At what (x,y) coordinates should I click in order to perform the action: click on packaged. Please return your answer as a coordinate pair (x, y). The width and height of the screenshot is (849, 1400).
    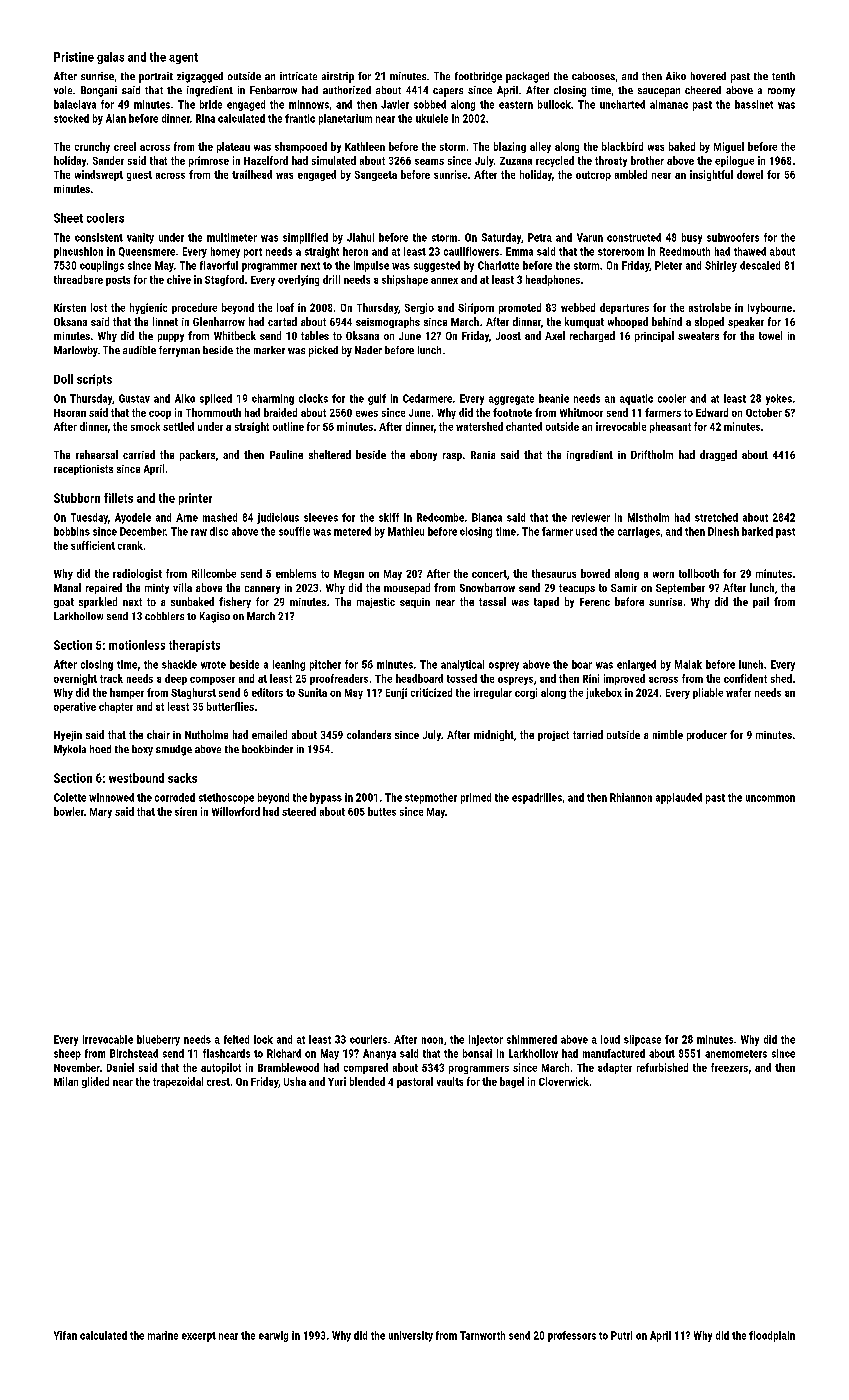
    Looking at the image, I should click on (527, 77).
